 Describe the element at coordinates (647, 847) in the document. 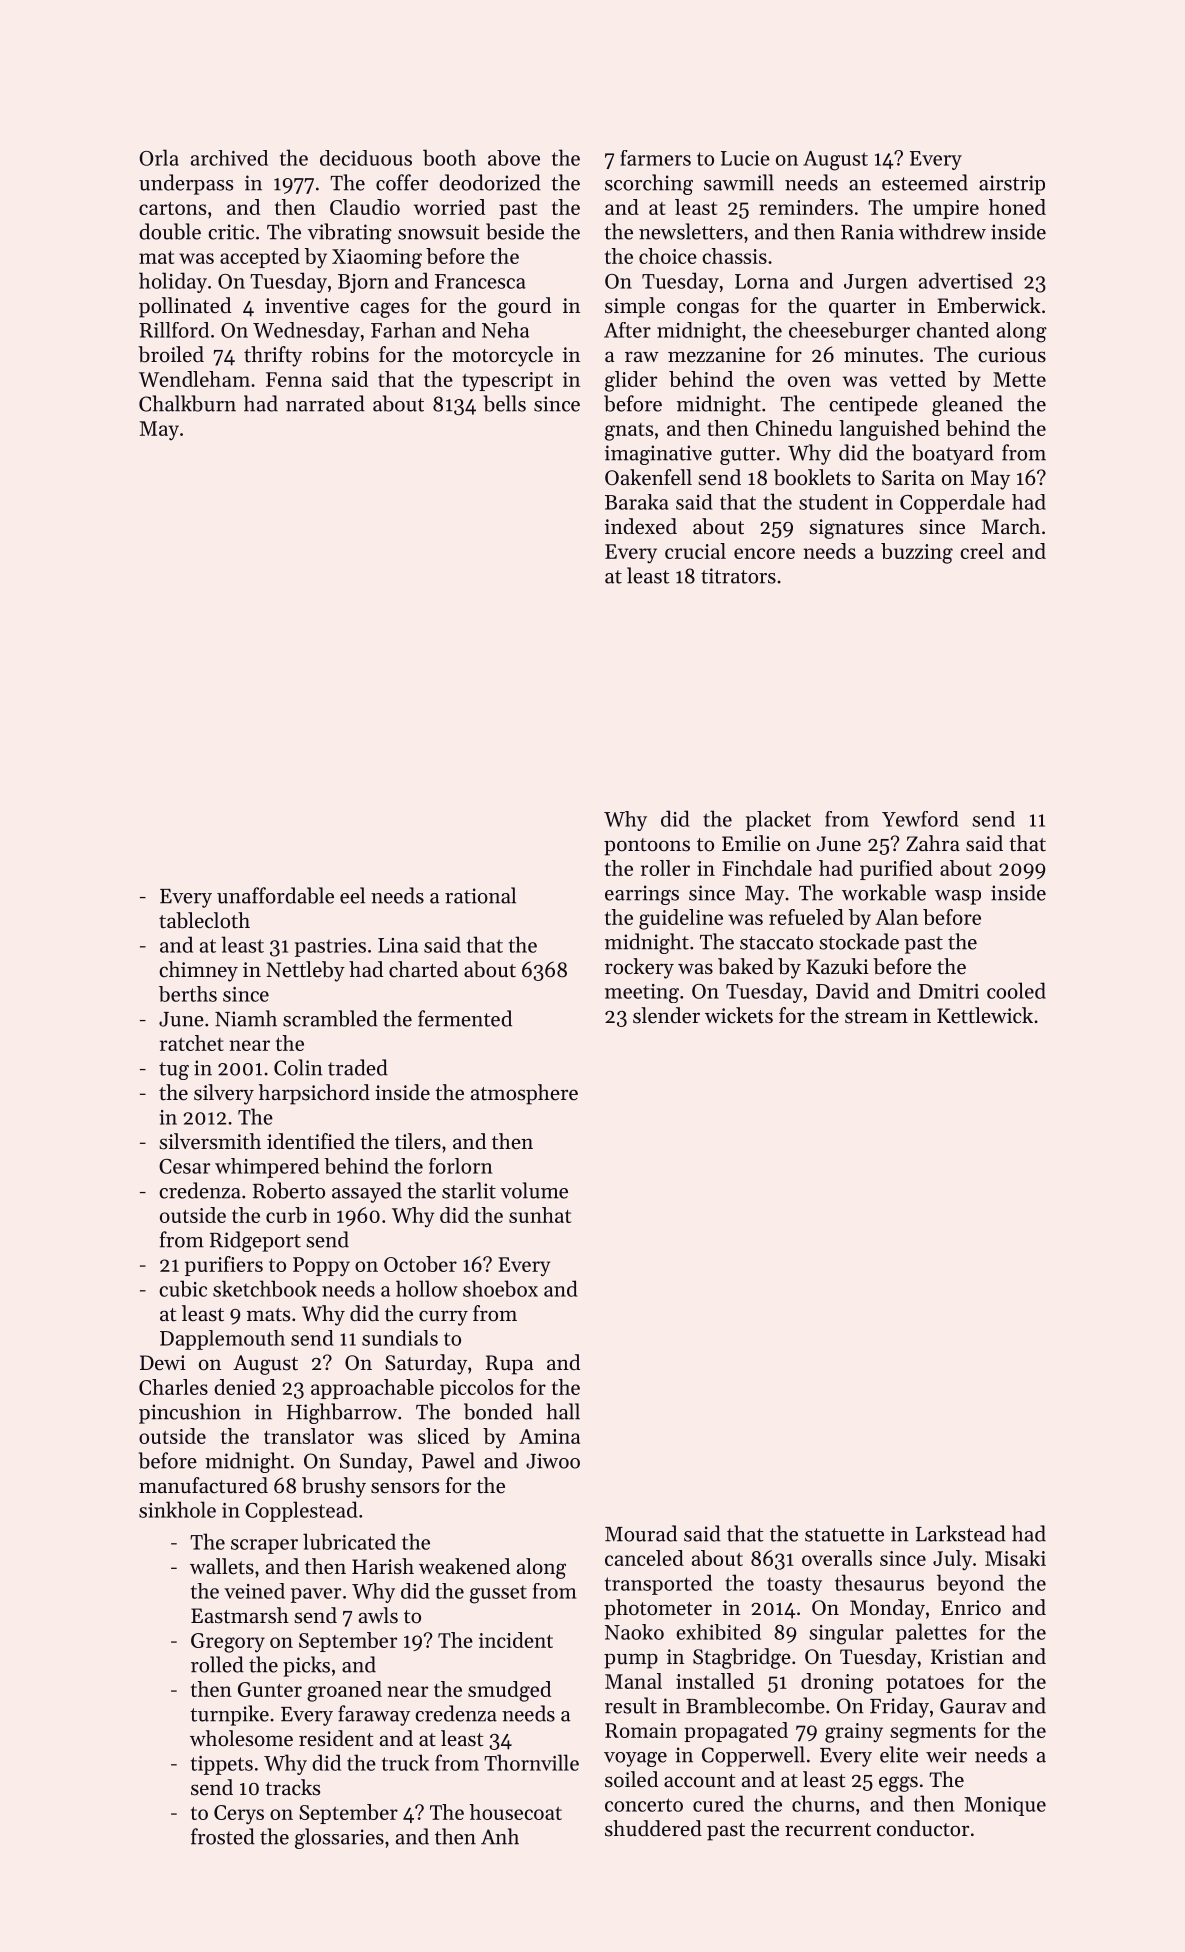

I see `pontoons` at that location.
